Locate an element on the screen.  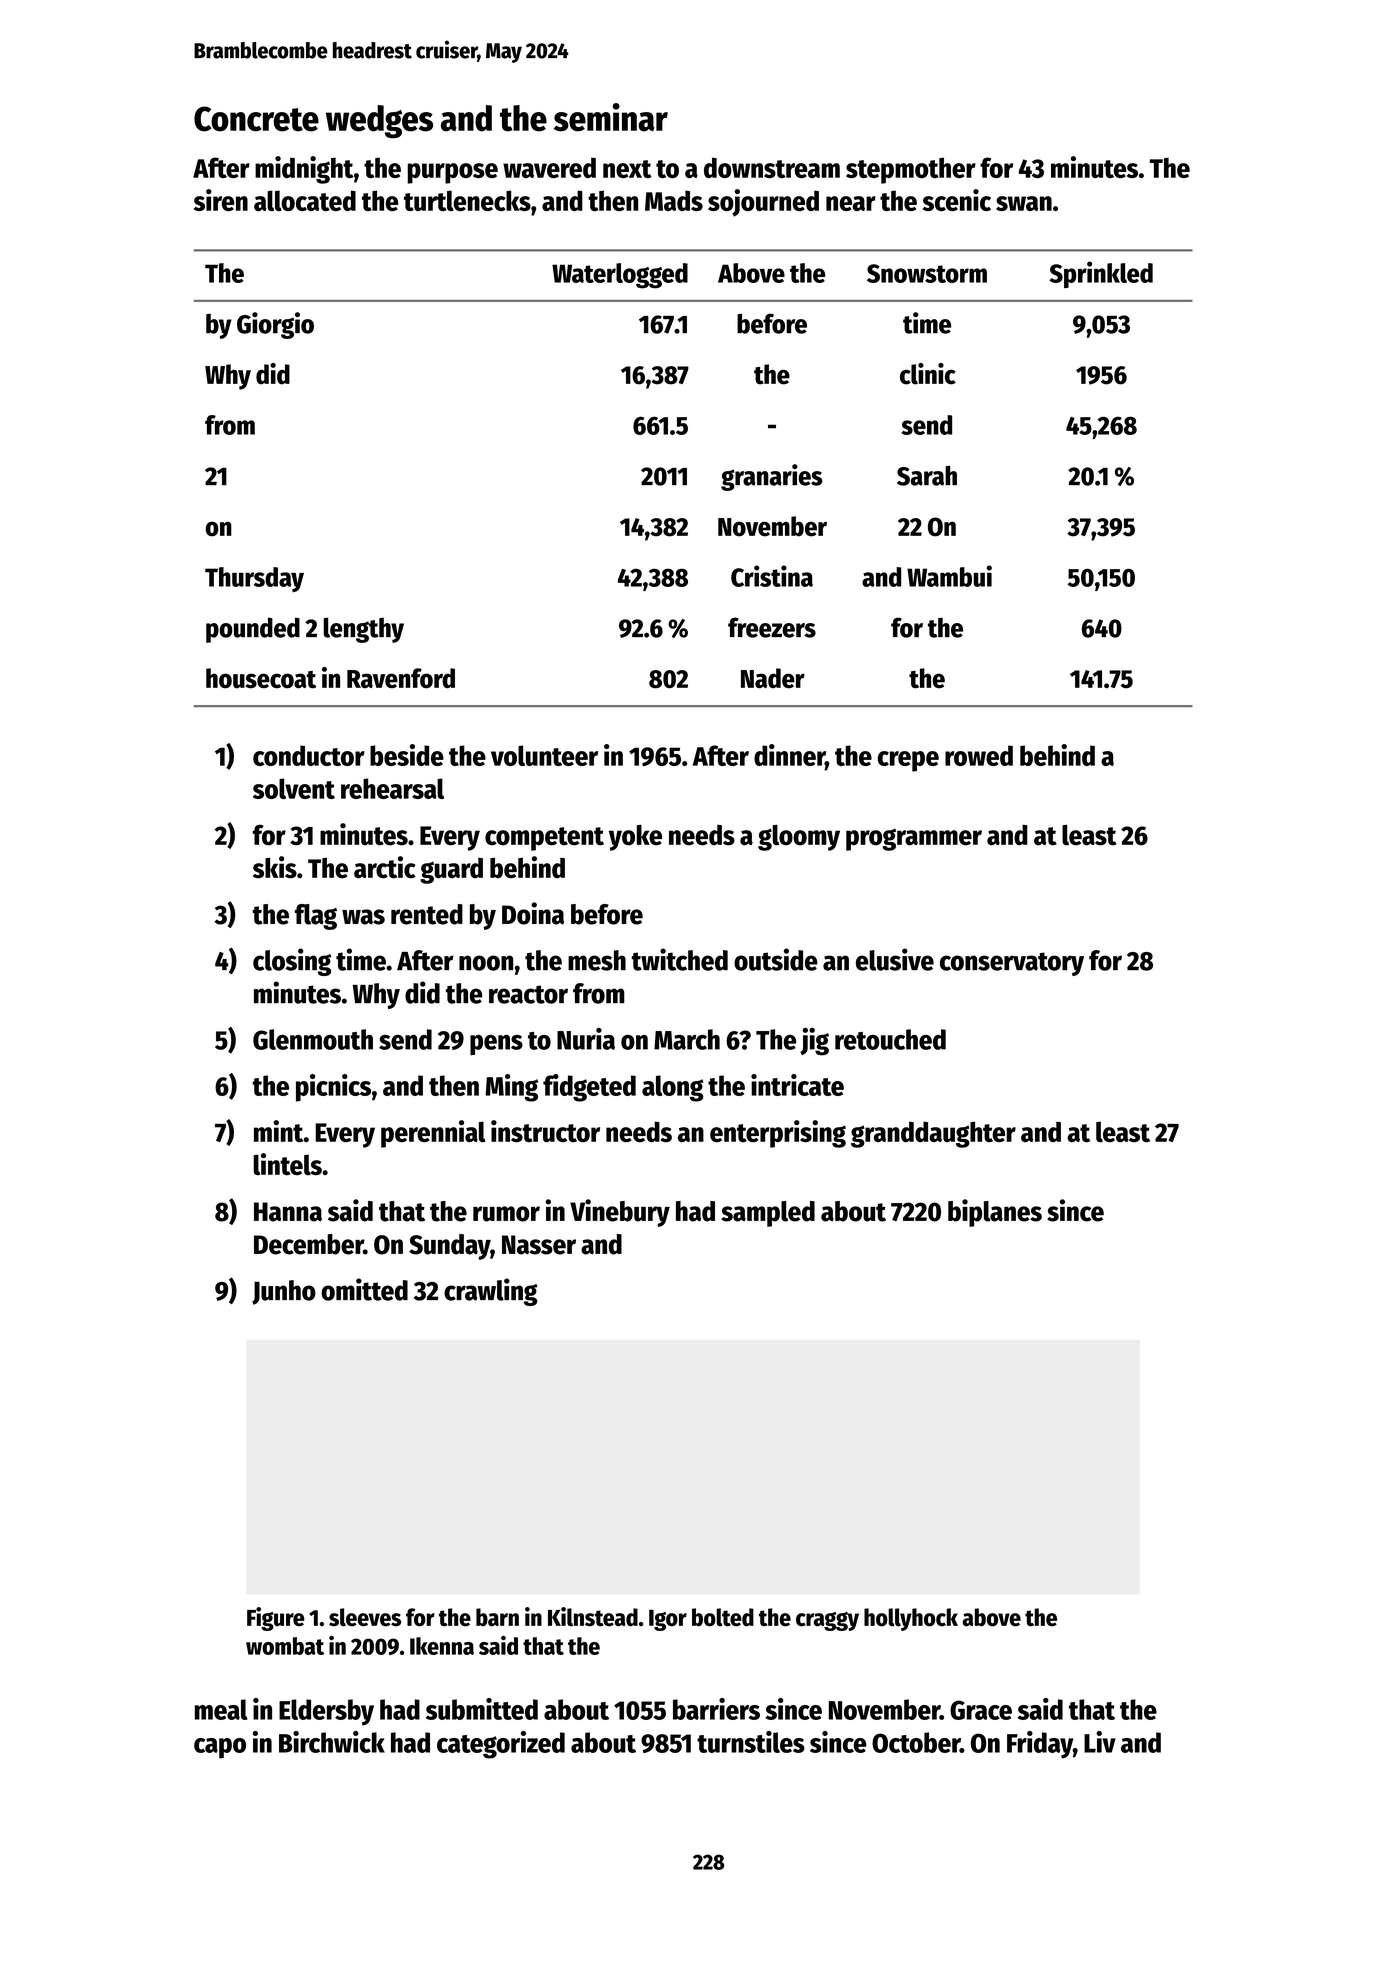
Sprinkled is located at coordinates (1101, 274).
